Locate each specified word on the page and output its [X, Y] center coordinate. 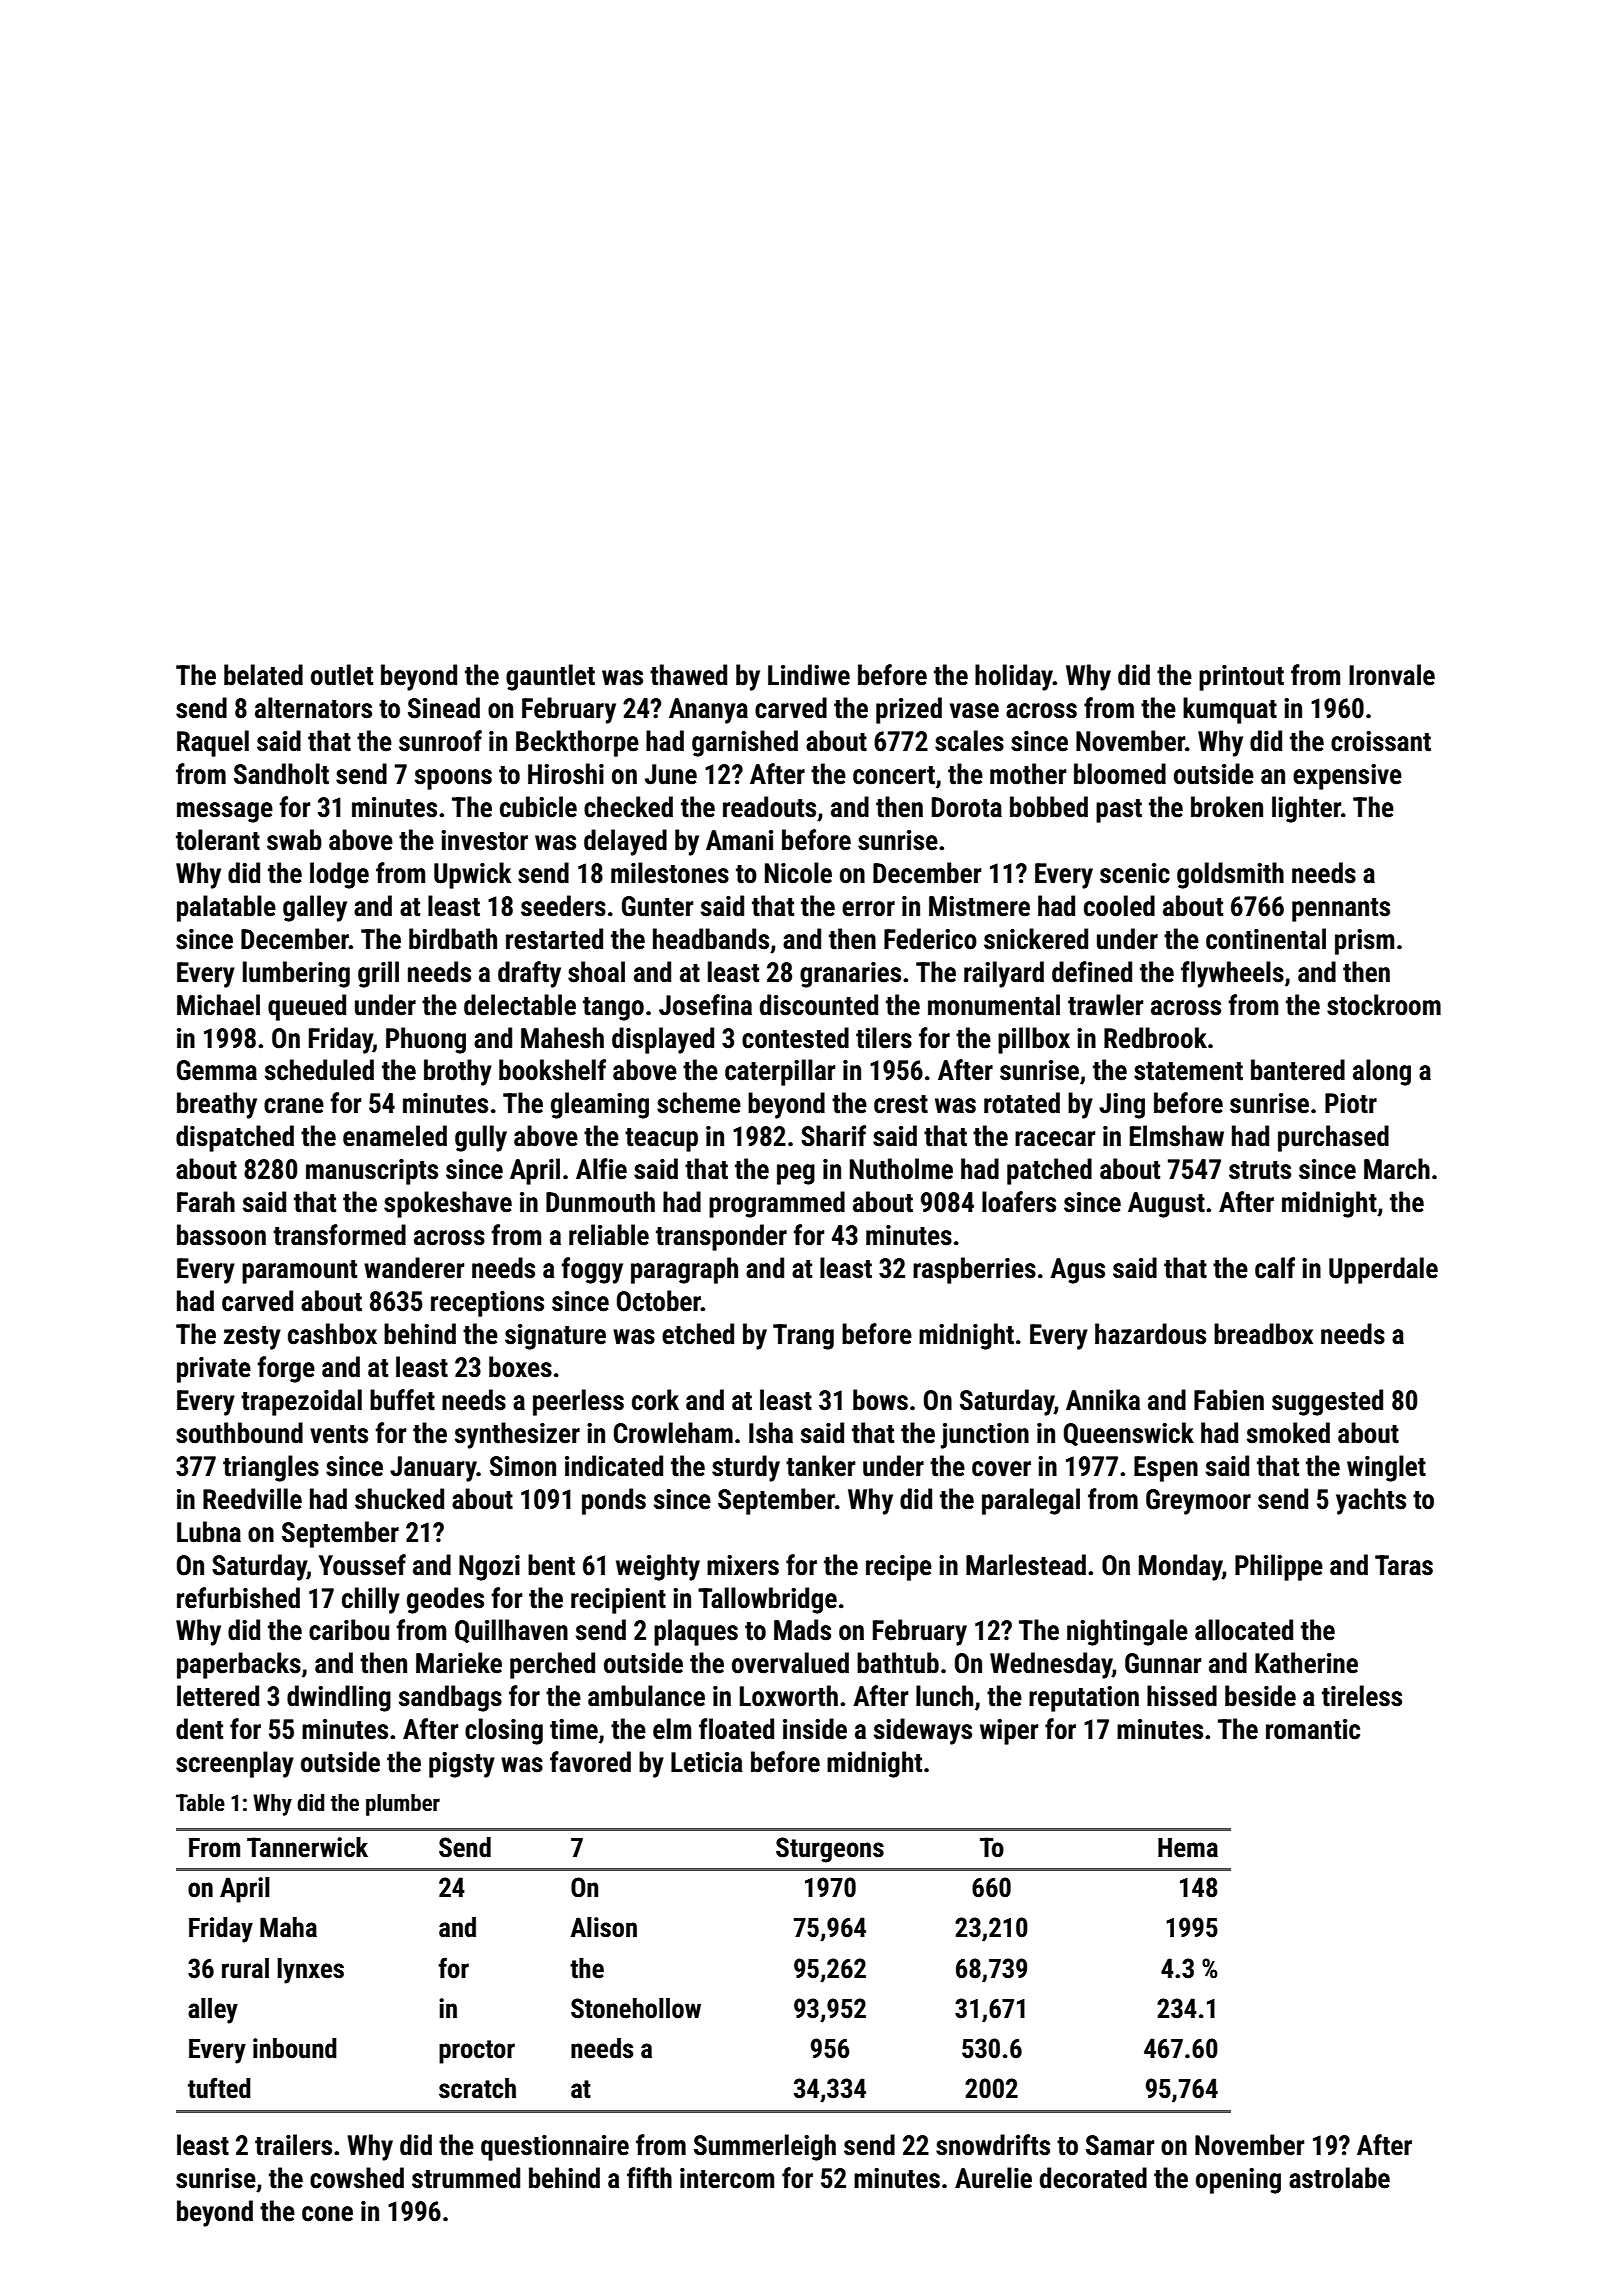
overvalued [790, 1663]
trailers [293, 2145]
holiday [1014, 677]
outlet [342, 675]
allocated [1244, 1630]
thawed [688, 675]
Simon [523, 1466]
